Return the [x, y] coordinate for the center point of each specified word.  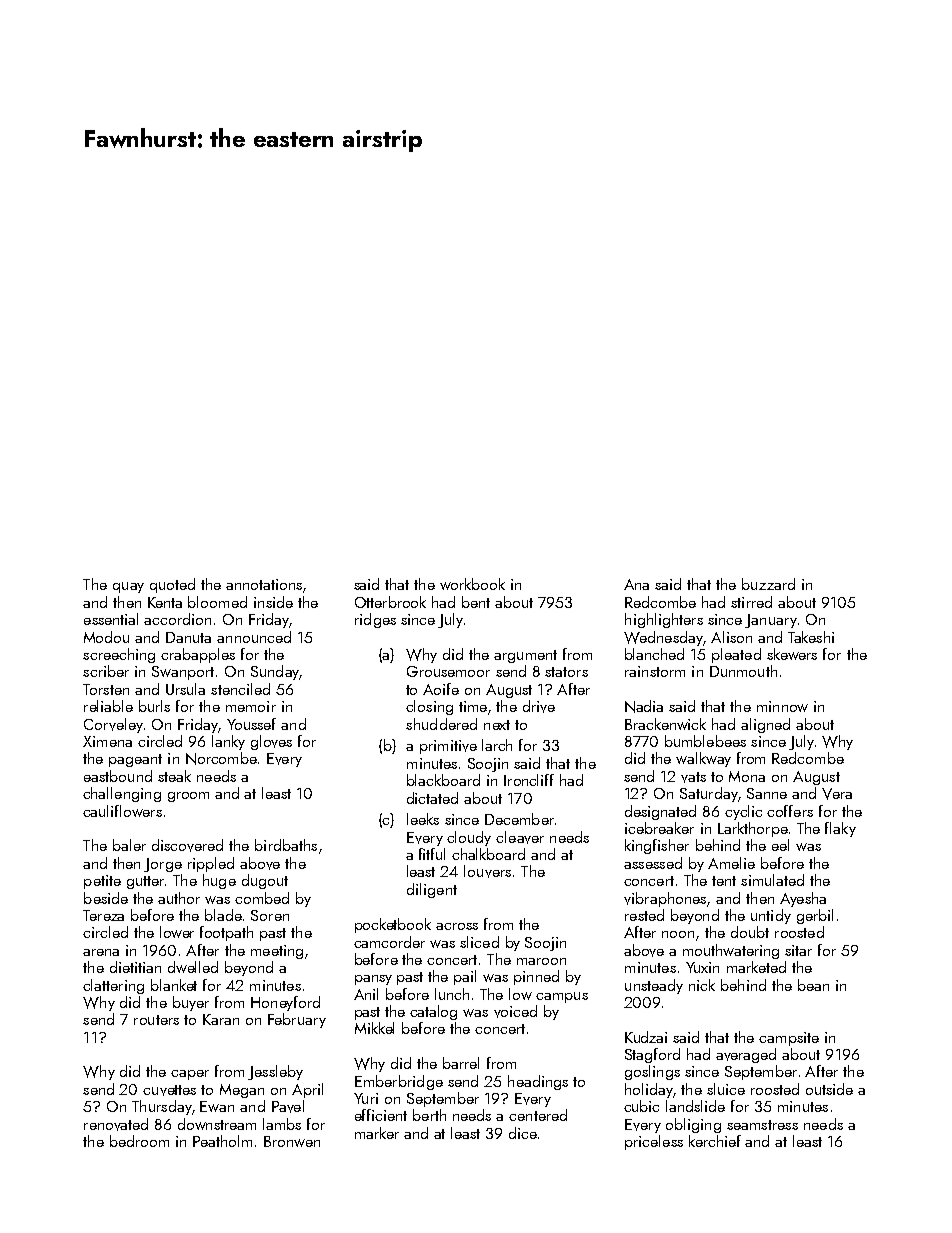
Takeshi [811, 637]
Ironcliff [529, 780]
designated [660, 812]
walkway [703, 759]
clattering [113, 986]
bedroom [139, 1141]
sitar [798, 950]
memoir [251, 706]
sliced [479, 942]
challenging [122, 794]
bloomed [217, 602]
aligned [765, 725]
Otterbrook [390, 602]
